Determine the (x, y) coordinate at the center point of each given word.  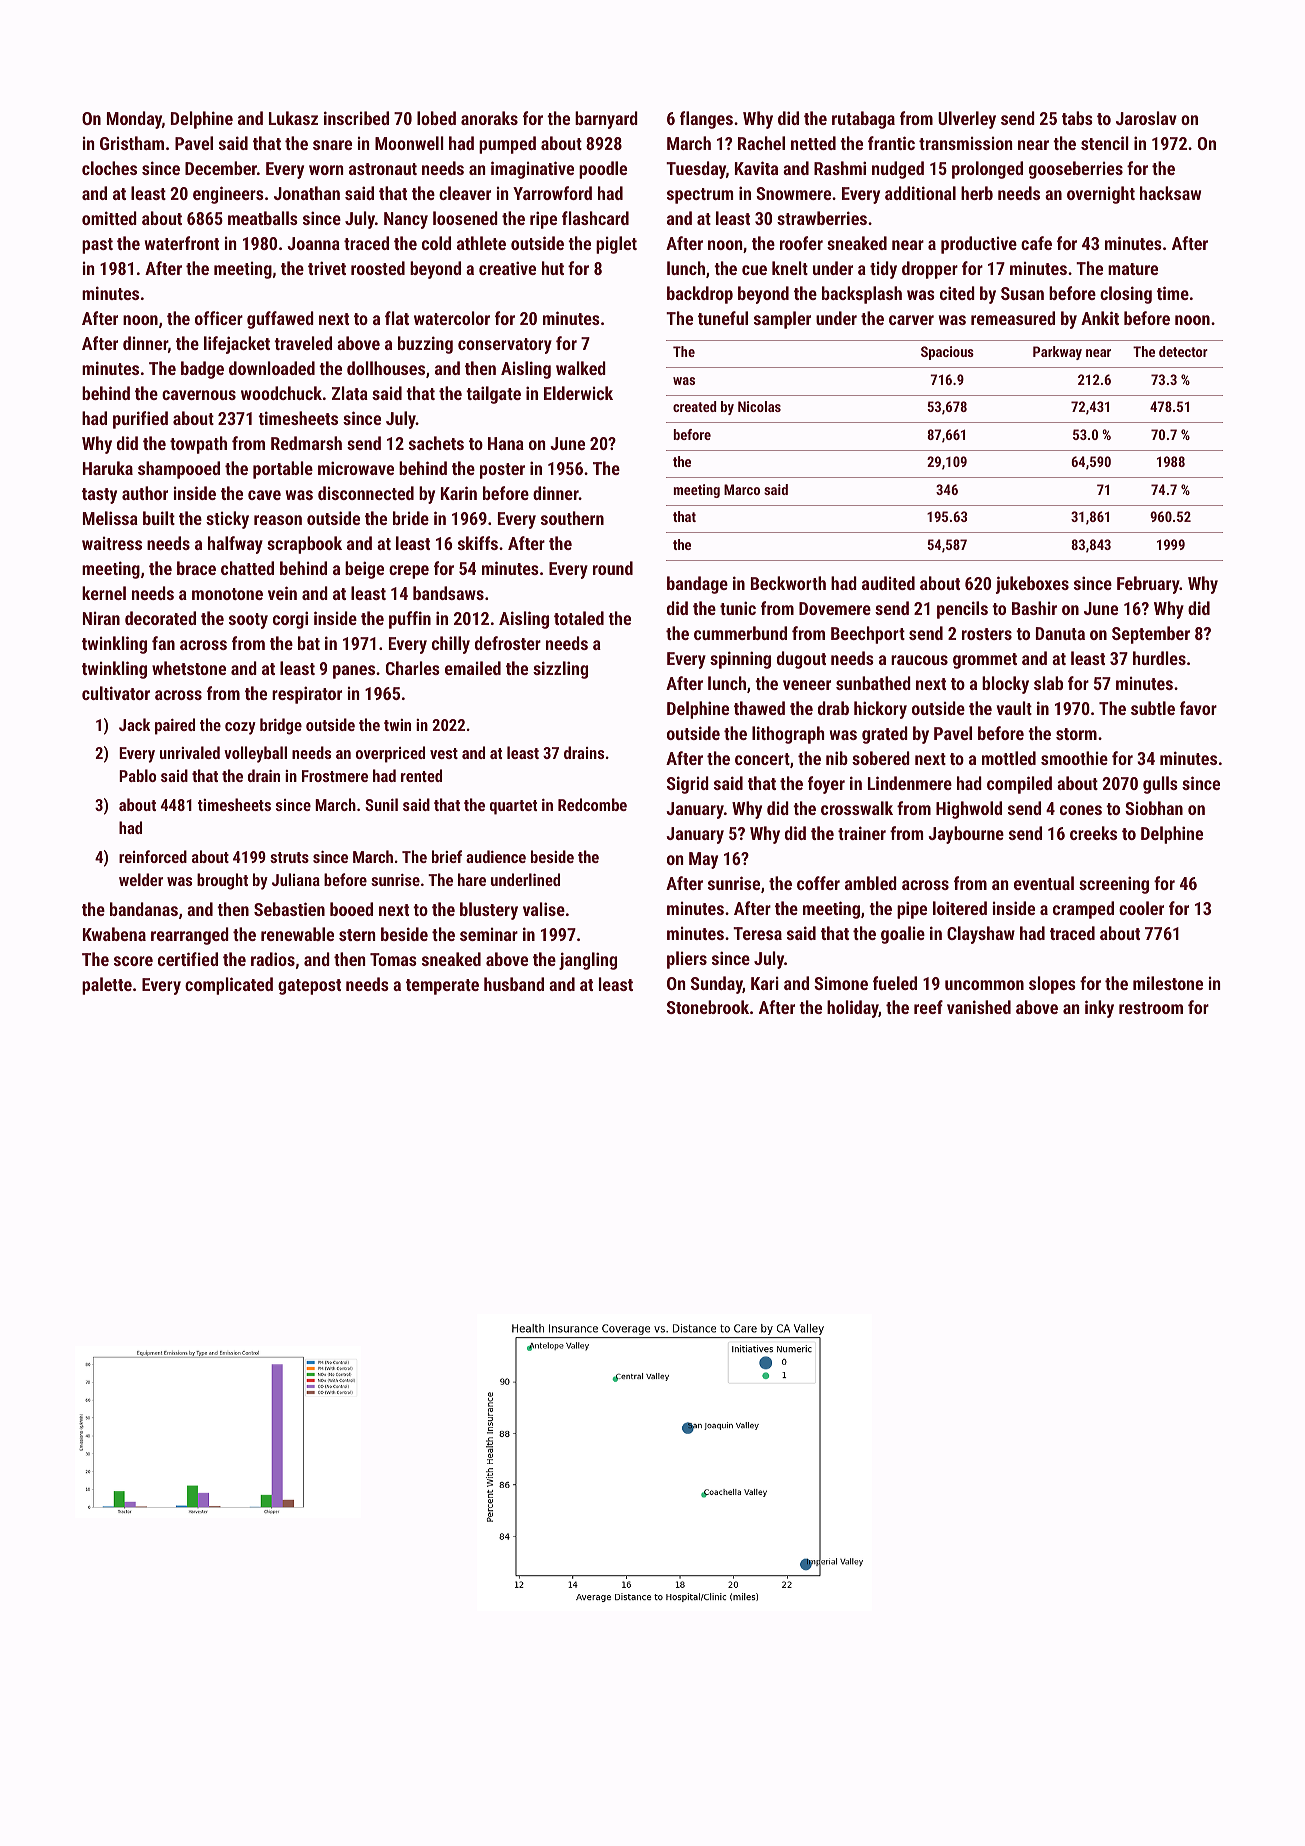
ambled (871, 883)
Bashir (1034, 608)
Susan (1022, 293)
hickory (880, 710)
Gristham (132, 143)
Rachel (761, 143)
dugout (801, 660)
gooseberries (1076, 170)
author (145, 493)
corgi (290, 620)
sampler (782, 320)
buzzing (425, 345)
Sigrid (688, 785)
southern (572, 518)
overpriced (390, 754)
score (133, 961)
